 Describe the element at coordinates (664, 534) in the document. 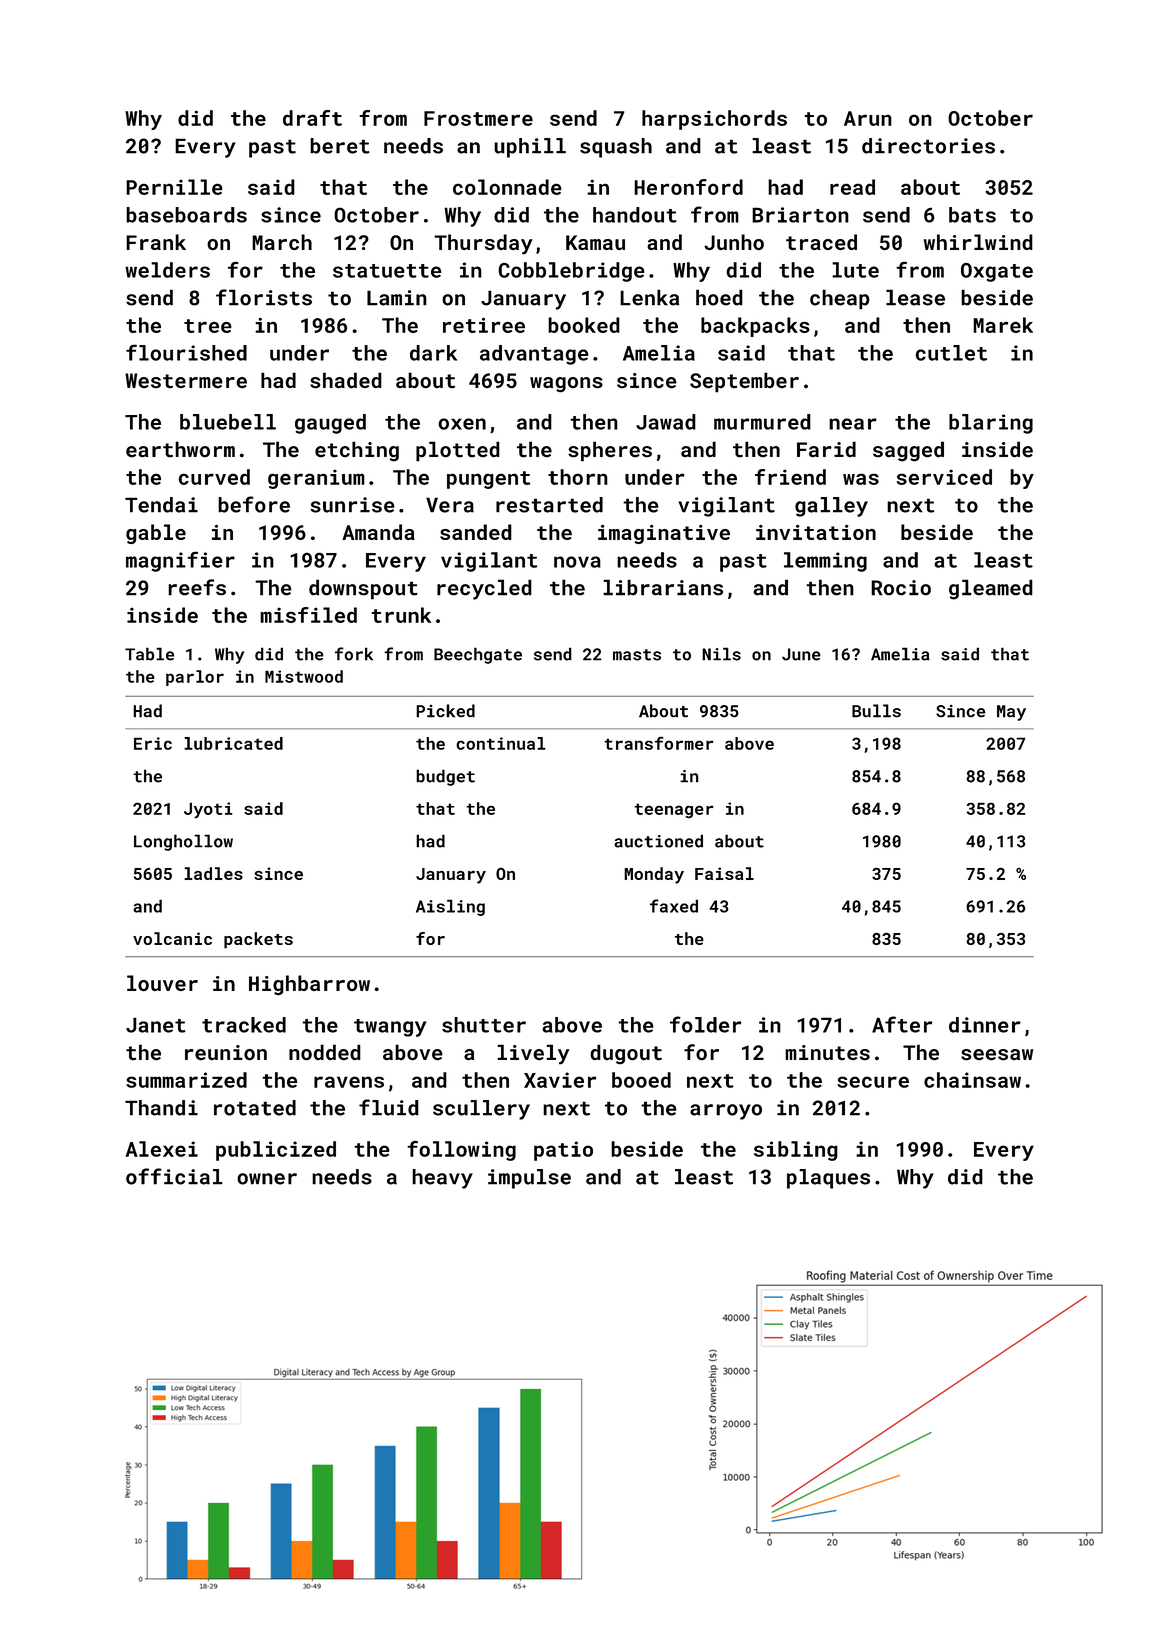

I see `imaginative` at that location.
